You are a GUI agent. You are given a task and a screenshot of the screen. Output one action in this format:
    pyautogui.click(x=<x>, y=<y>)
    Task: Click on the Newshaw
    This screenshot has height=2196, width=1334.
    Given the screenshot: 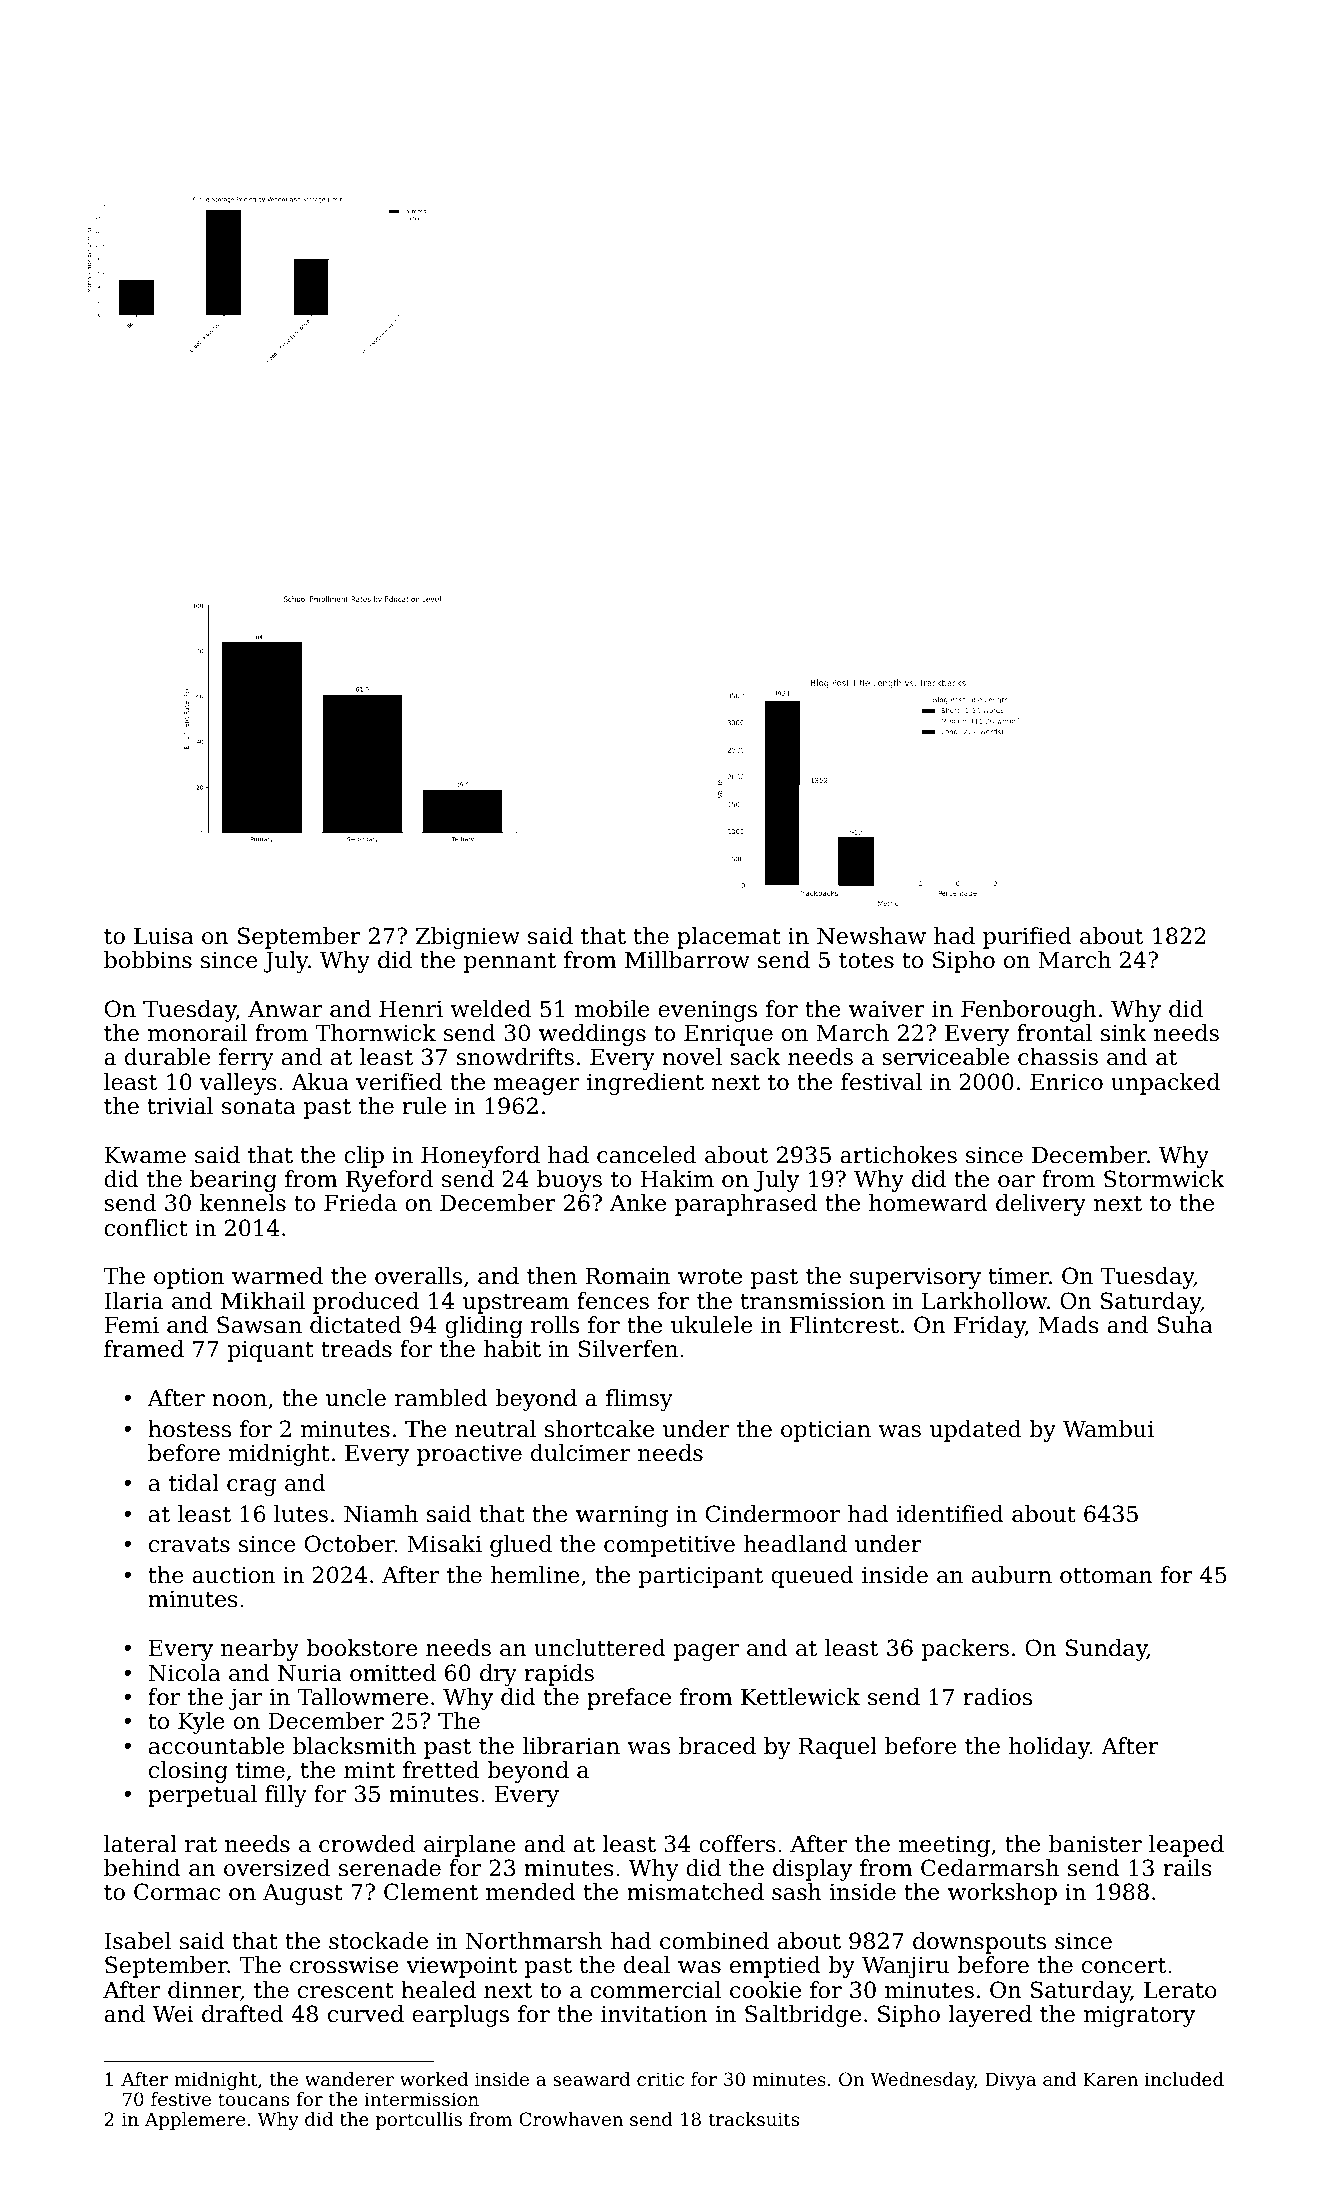 What is the action you would take?
    pyautogui.click(x=871, y=936)
